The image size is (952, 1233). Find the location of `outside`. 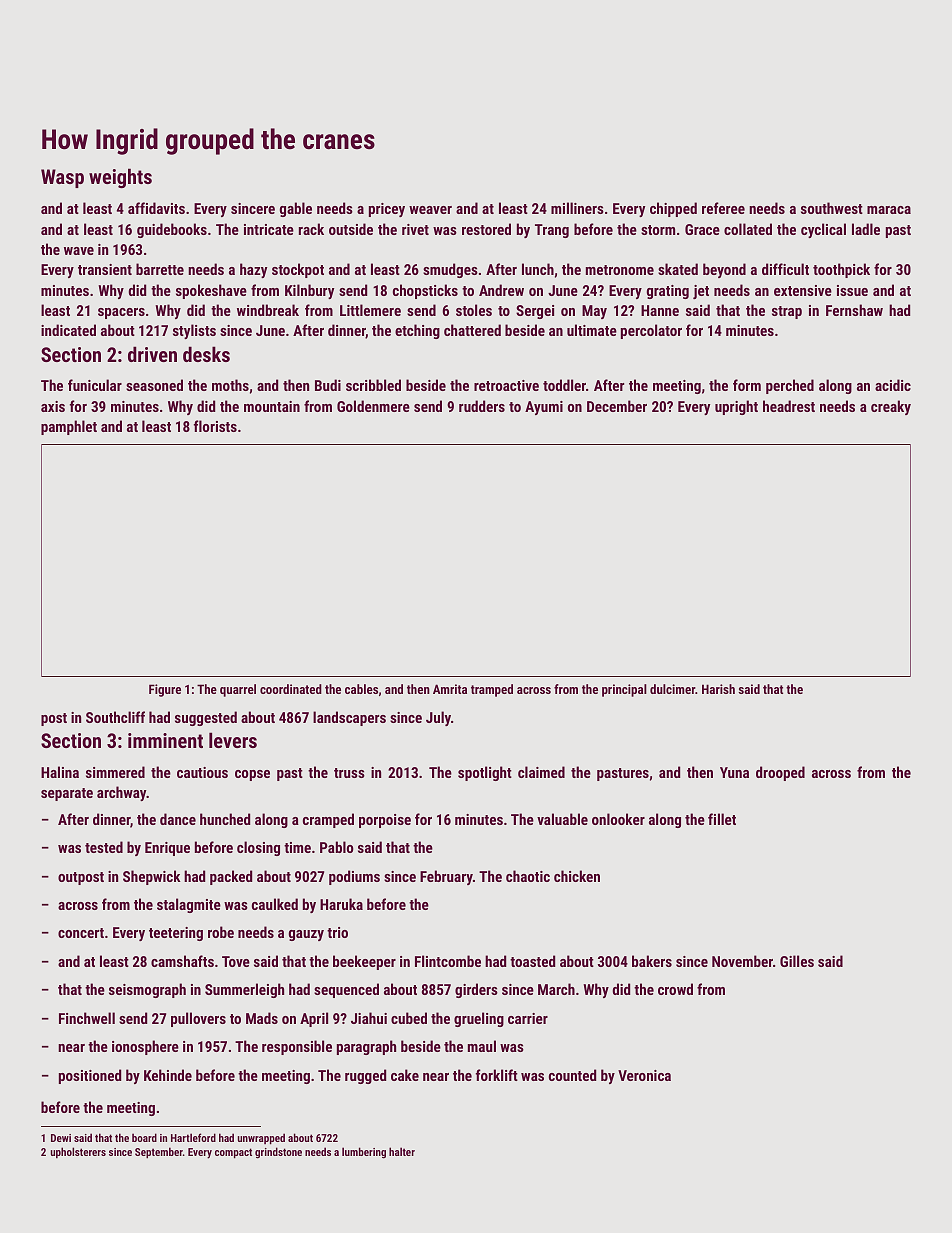

outside is located at coordinates (351, 229).
